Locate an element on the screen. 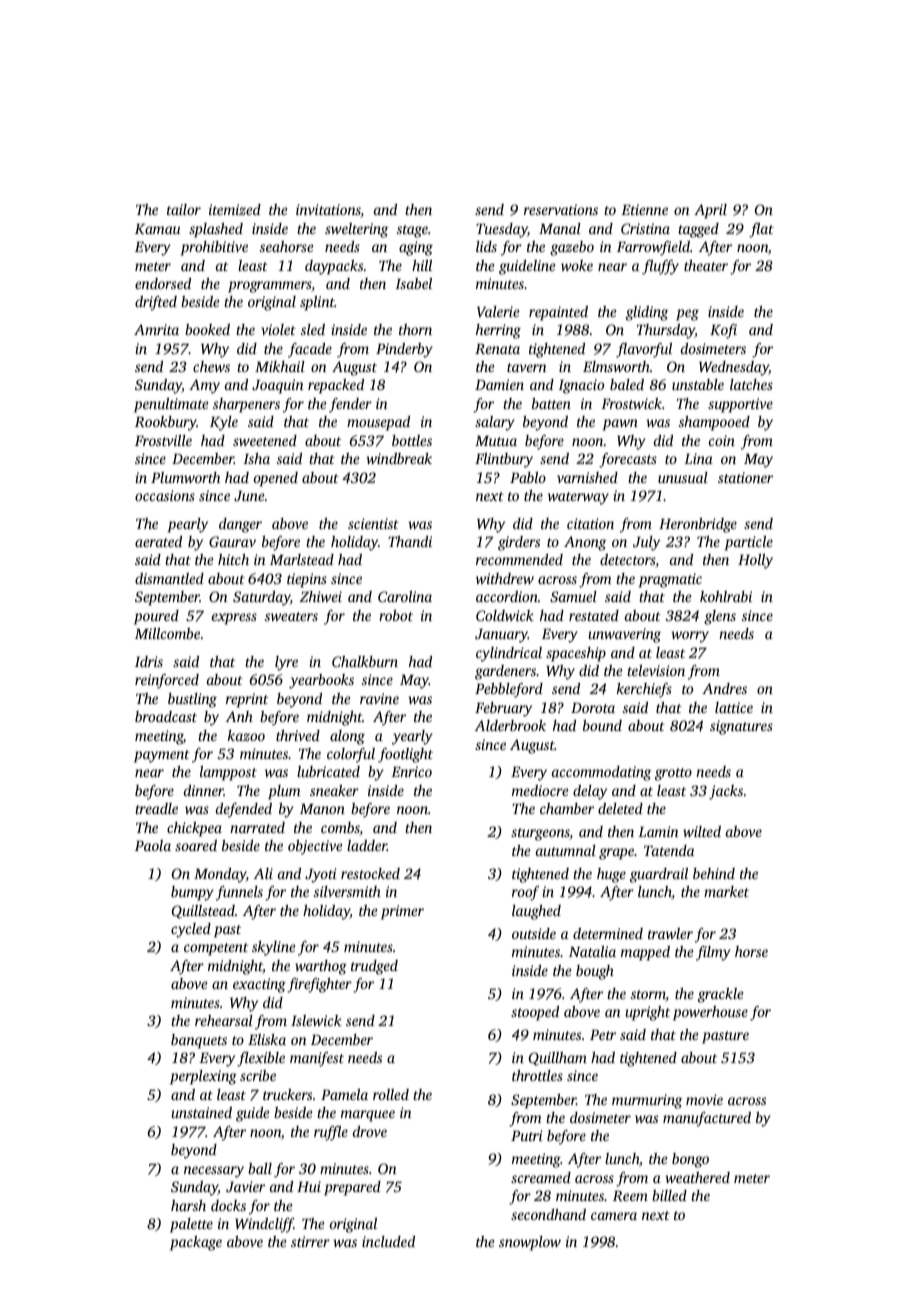  tailor is located at coordinates (184, 209).
